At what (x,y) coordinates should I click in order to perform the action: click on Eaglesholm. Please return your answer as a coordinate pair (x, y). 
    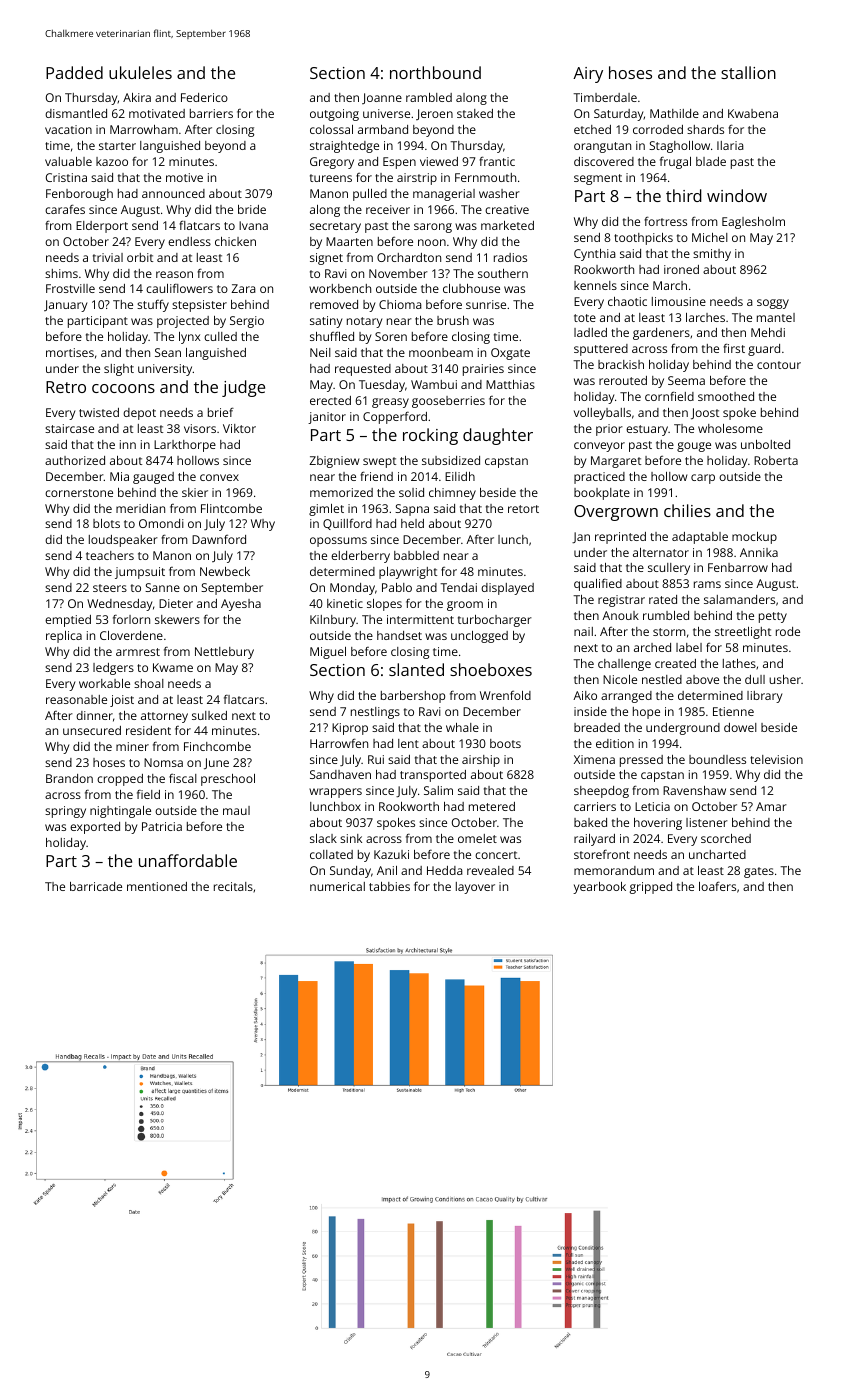
    Looking at the image, I should click on (753, 223).
